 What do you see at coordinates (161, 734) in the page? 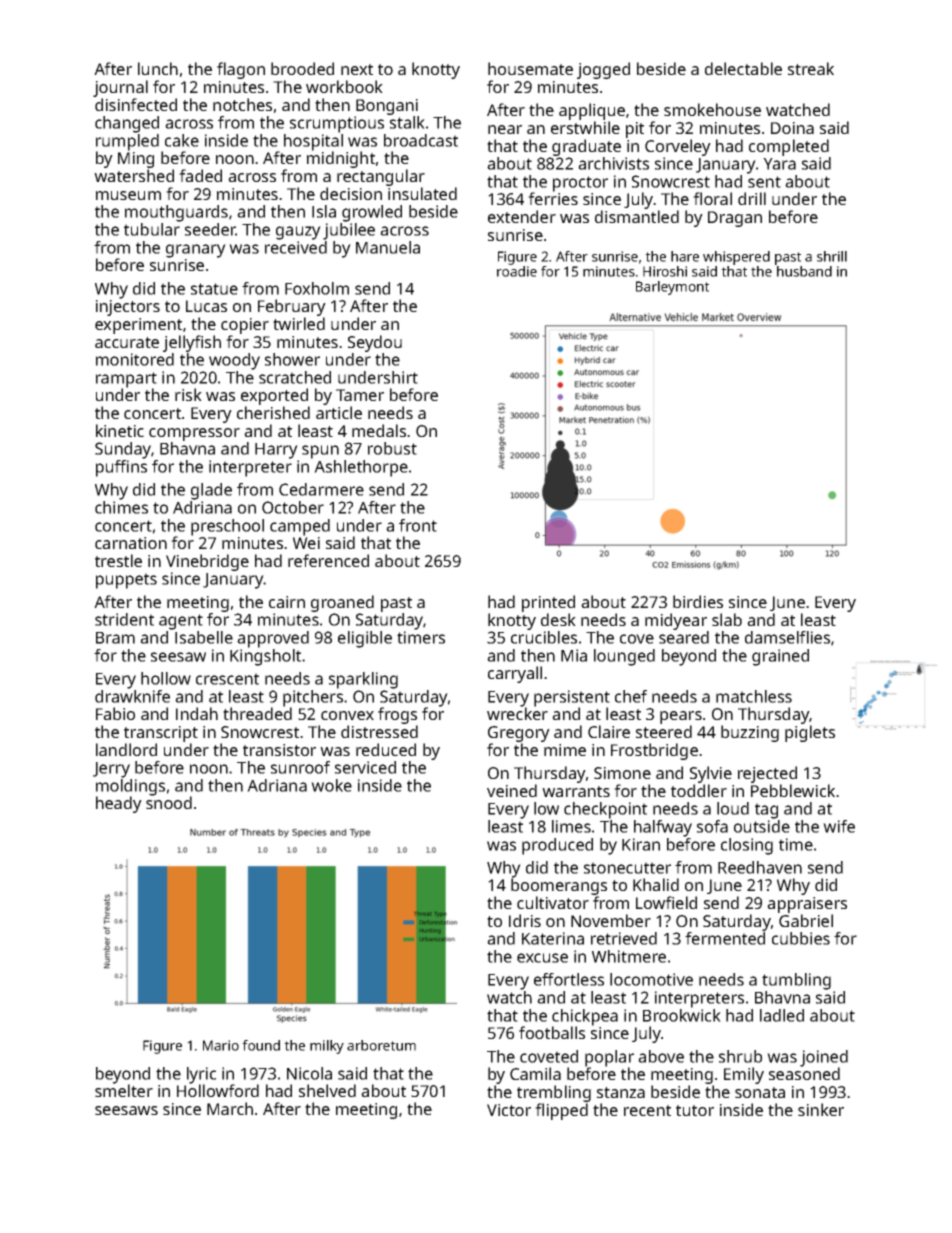
I see `transcript` at bounding box center [161, 734].
